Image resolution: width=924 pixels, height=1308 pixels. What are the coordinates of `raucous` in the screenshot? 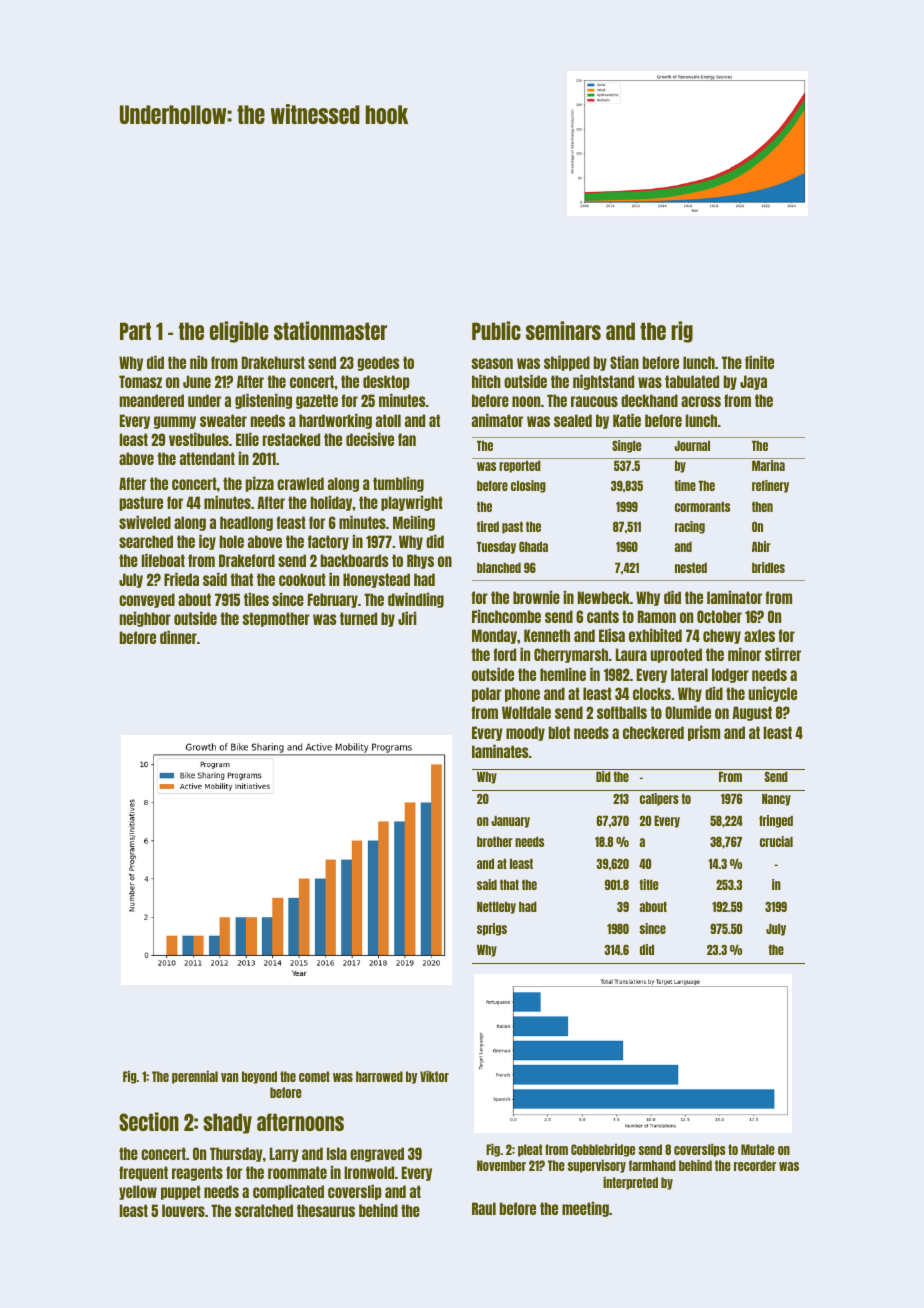 It's located at (594, 401).
